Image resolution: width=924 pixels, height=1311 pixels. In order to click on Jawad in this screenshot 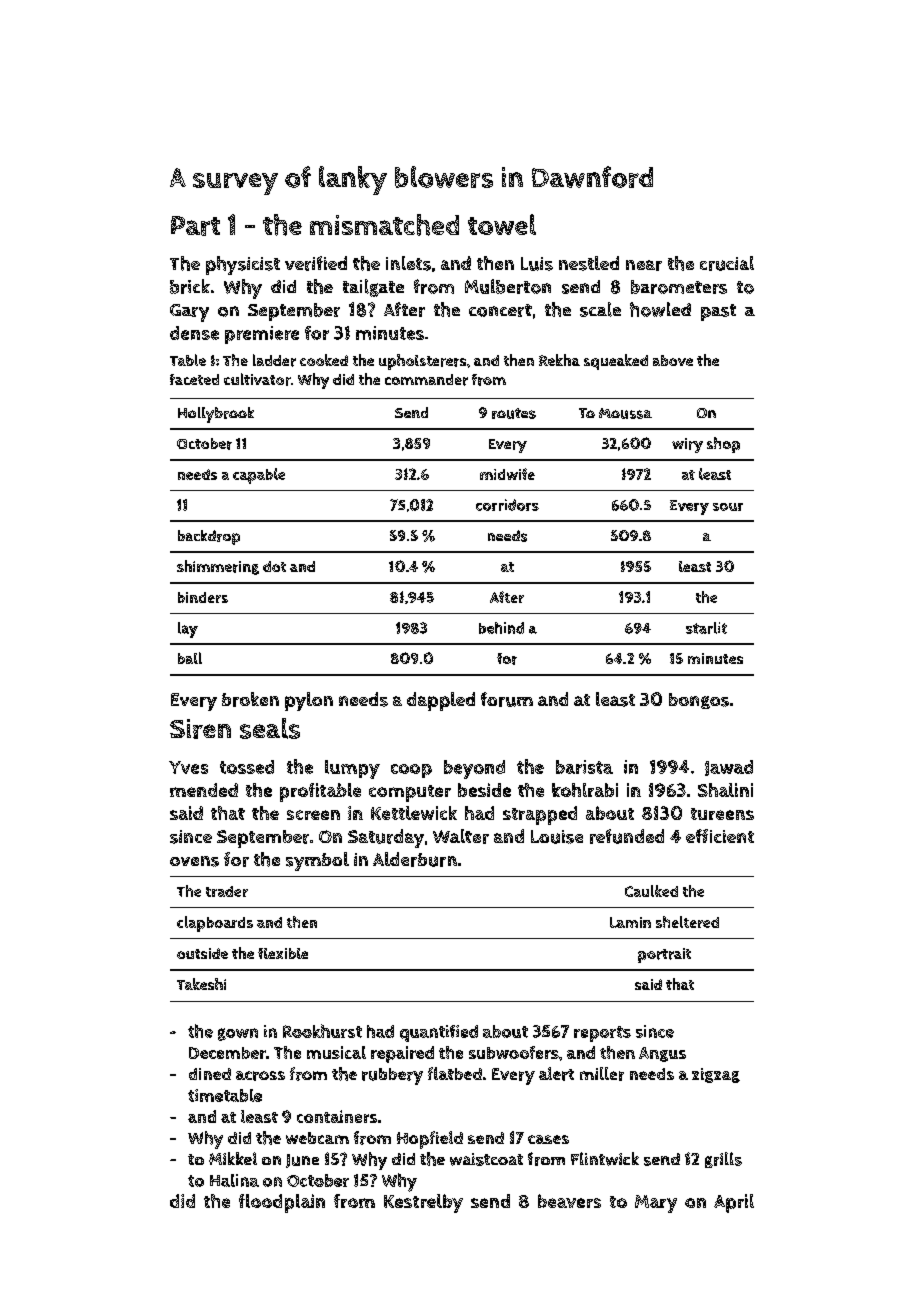, I will do `click(729, 768)`.
